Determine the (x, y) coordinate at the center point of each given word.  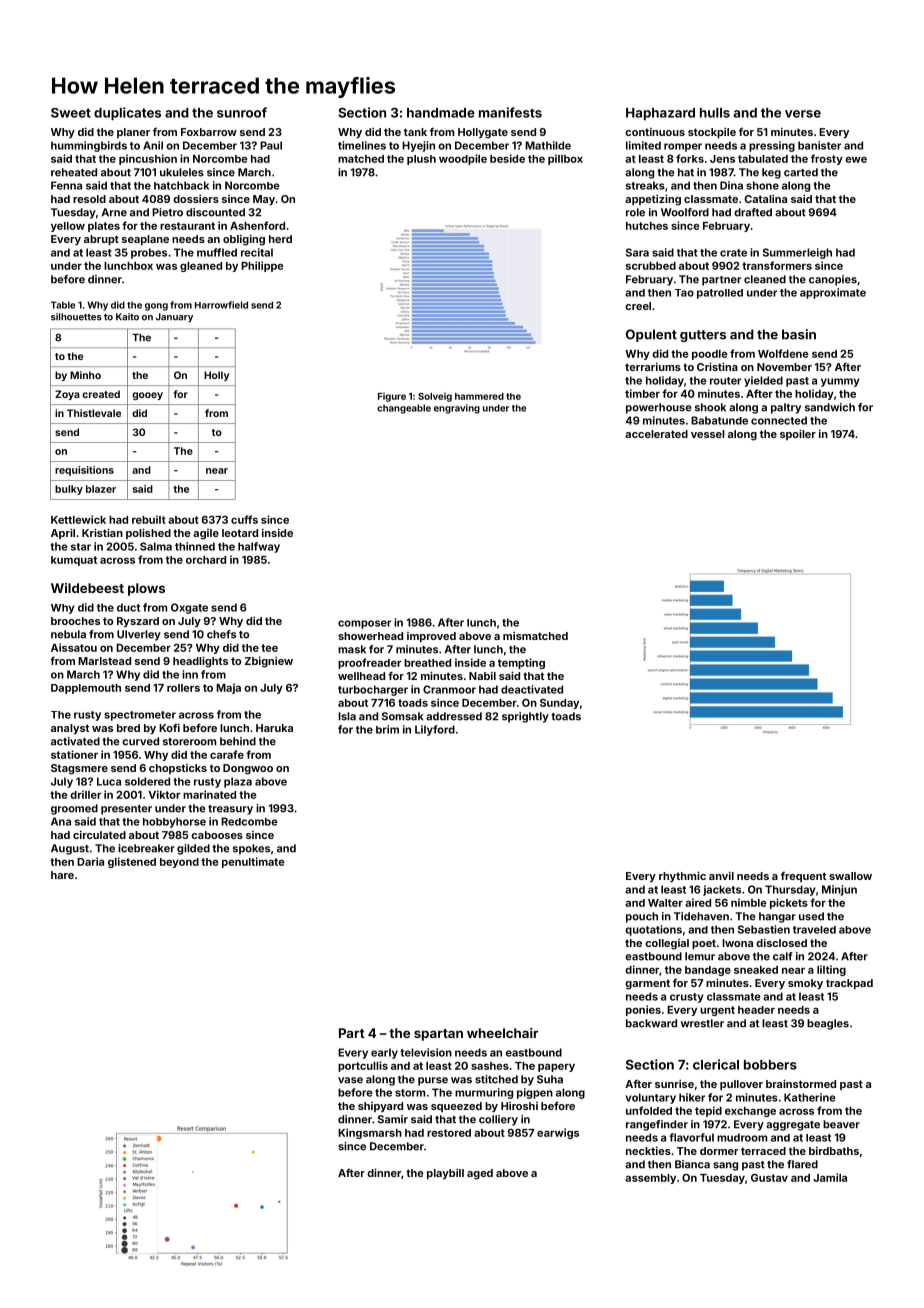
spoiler (798, 434)
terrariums (653, 366)
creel (638, 306)
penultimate (253, 862)
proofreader (369, 663)
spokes (251, 849)
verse (803, 114)
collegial (667, 944)
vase (350, 1080)
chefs (221, 634)
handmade (441, 113)
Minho (85, 375)
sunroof (242, 112)
